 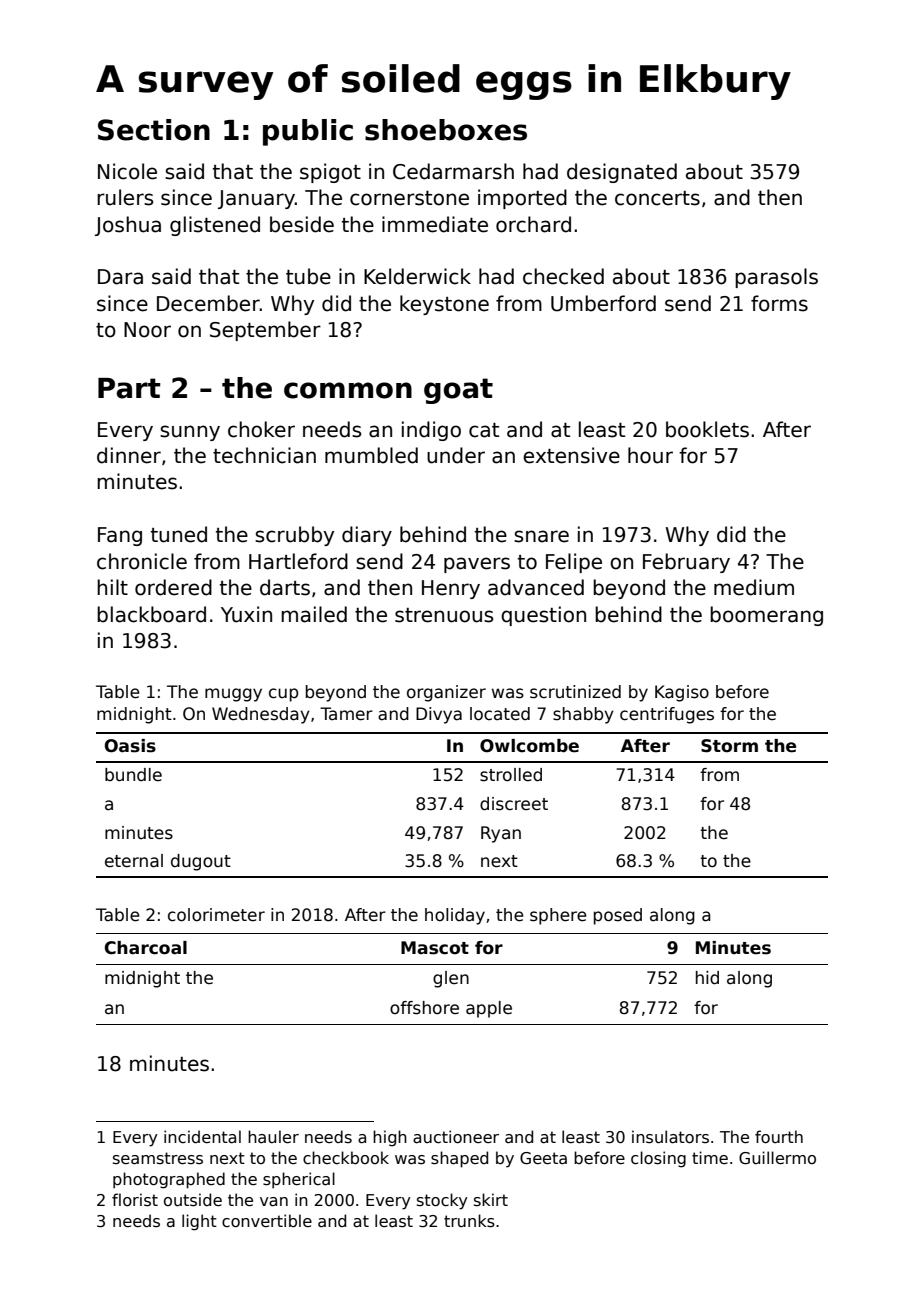 What do you see at coordinates (729, 746) in the document?
I see `Storm` at bounding box center [729, 746].
